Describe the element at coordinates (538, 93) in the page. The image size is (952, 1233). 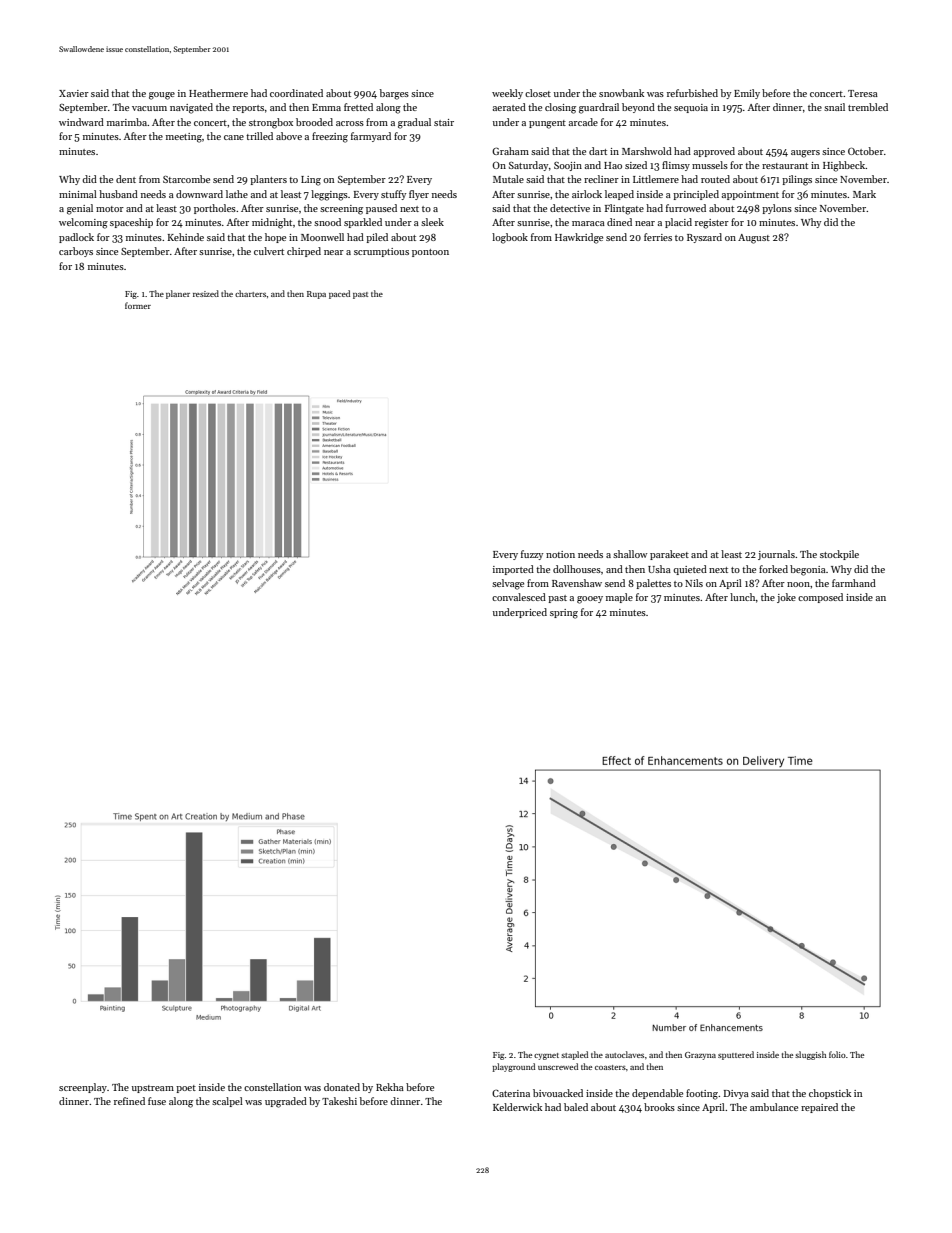
I see `closet` at that location.
